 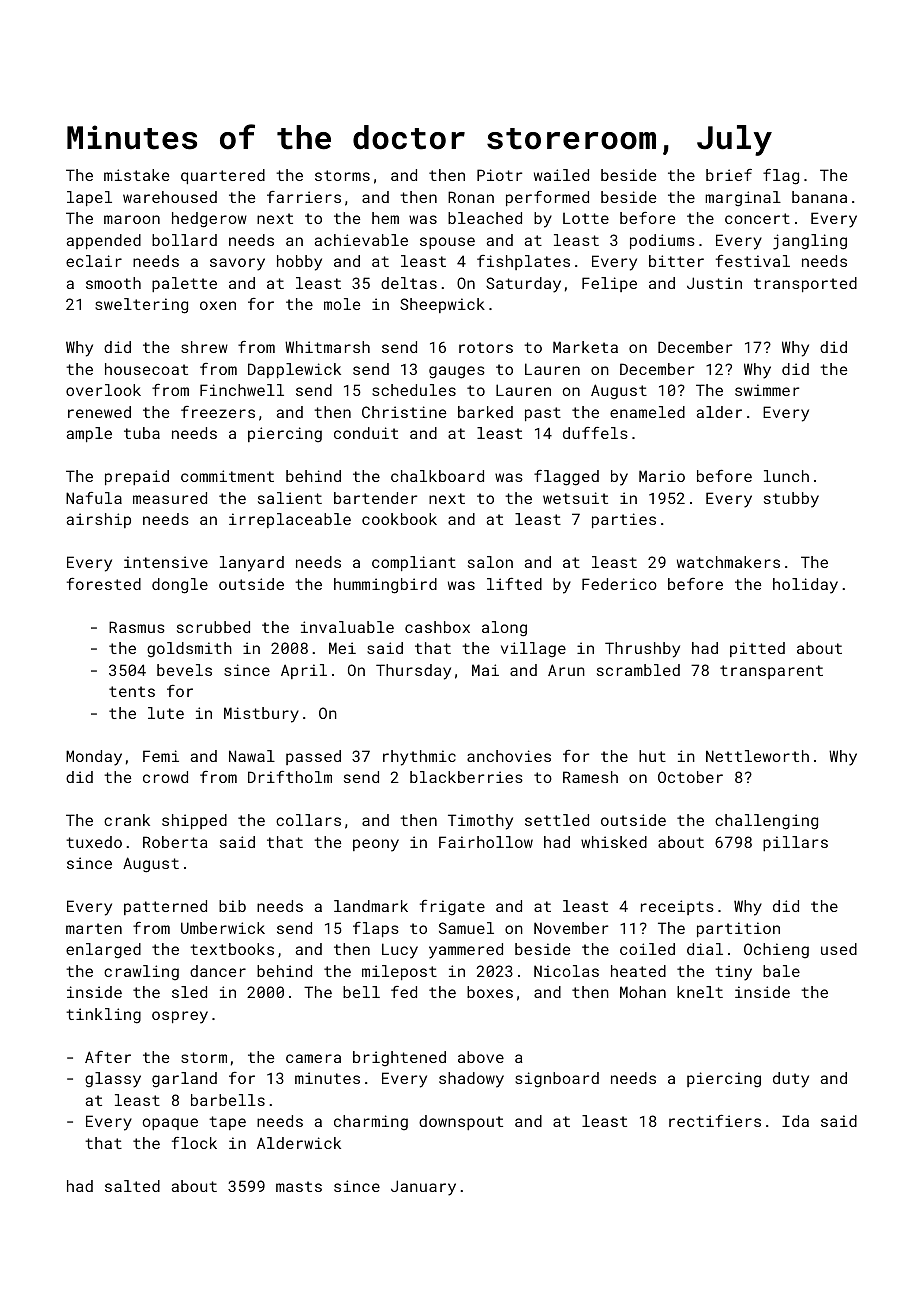 I want to click on past, so click(x=543, y=414).
